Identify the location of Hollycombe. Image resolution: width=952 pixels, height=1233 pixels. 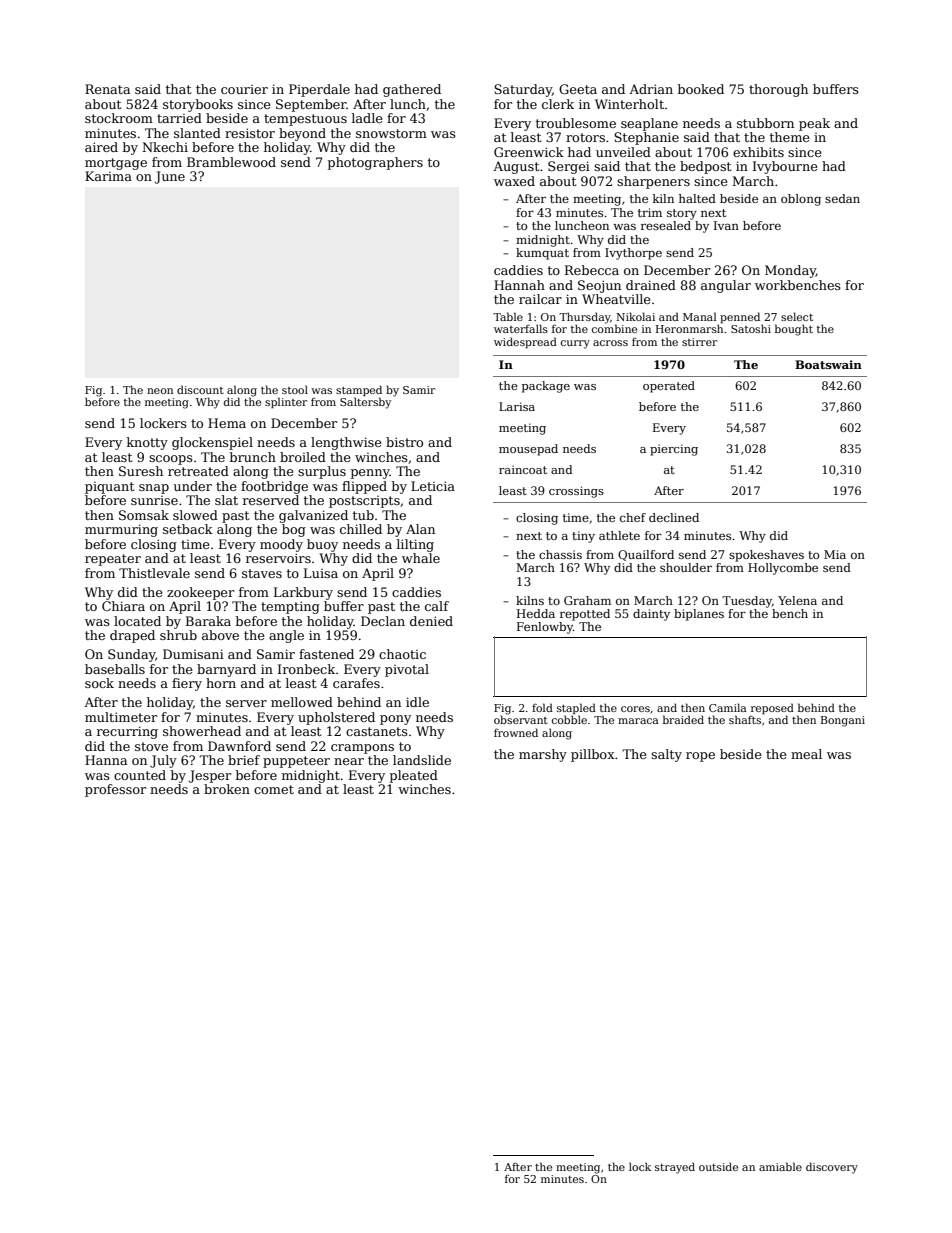
(783, 569).
